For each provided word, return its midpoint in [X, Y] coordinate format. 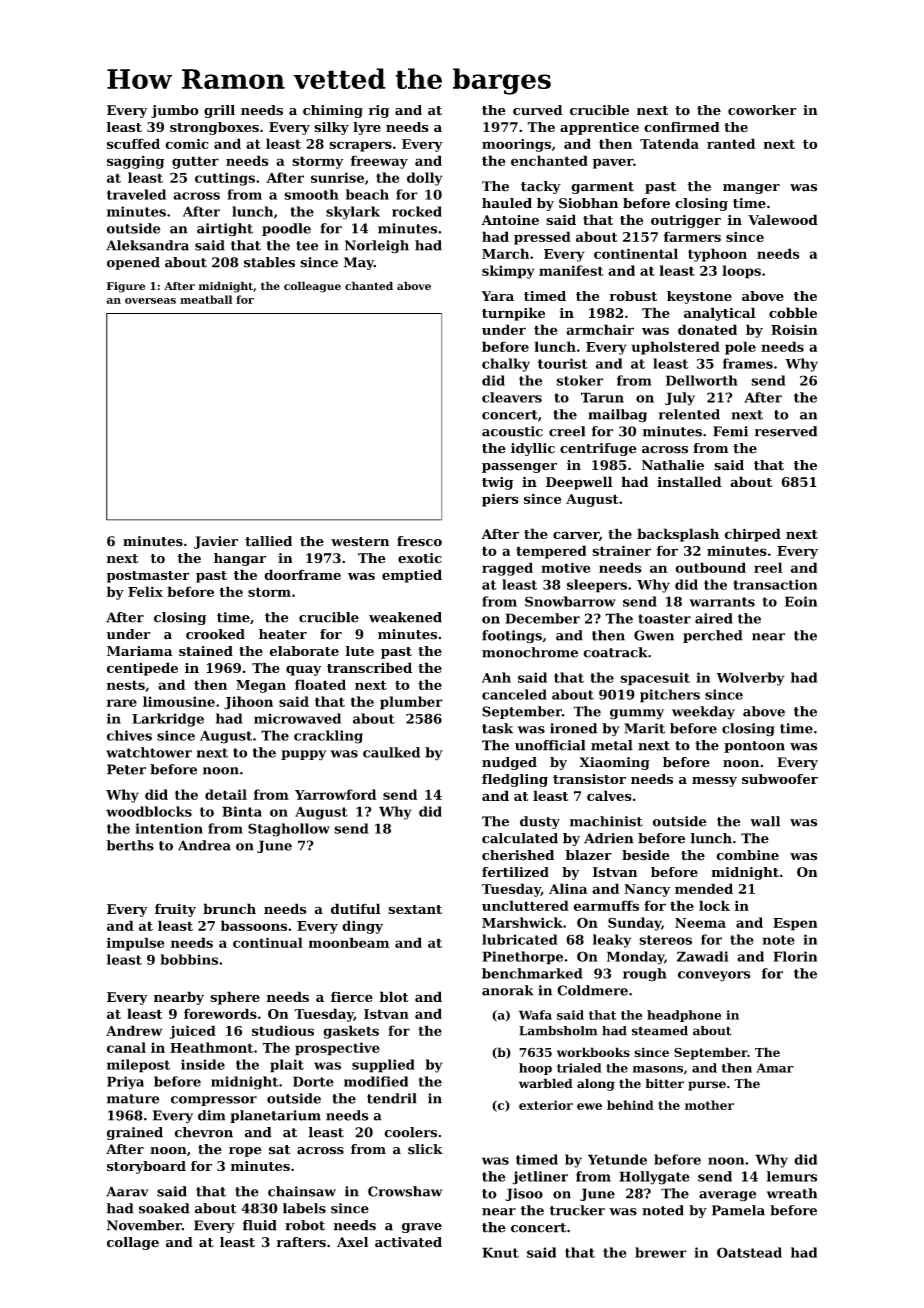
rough [645, 975]
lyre [367, 128]
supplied [383, 1066]
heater [283, 634]
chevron [204, 1132]
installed [689, 481]
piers [500, 500]
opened [133, 263]
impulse [136, 944]
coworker [762, 110]
